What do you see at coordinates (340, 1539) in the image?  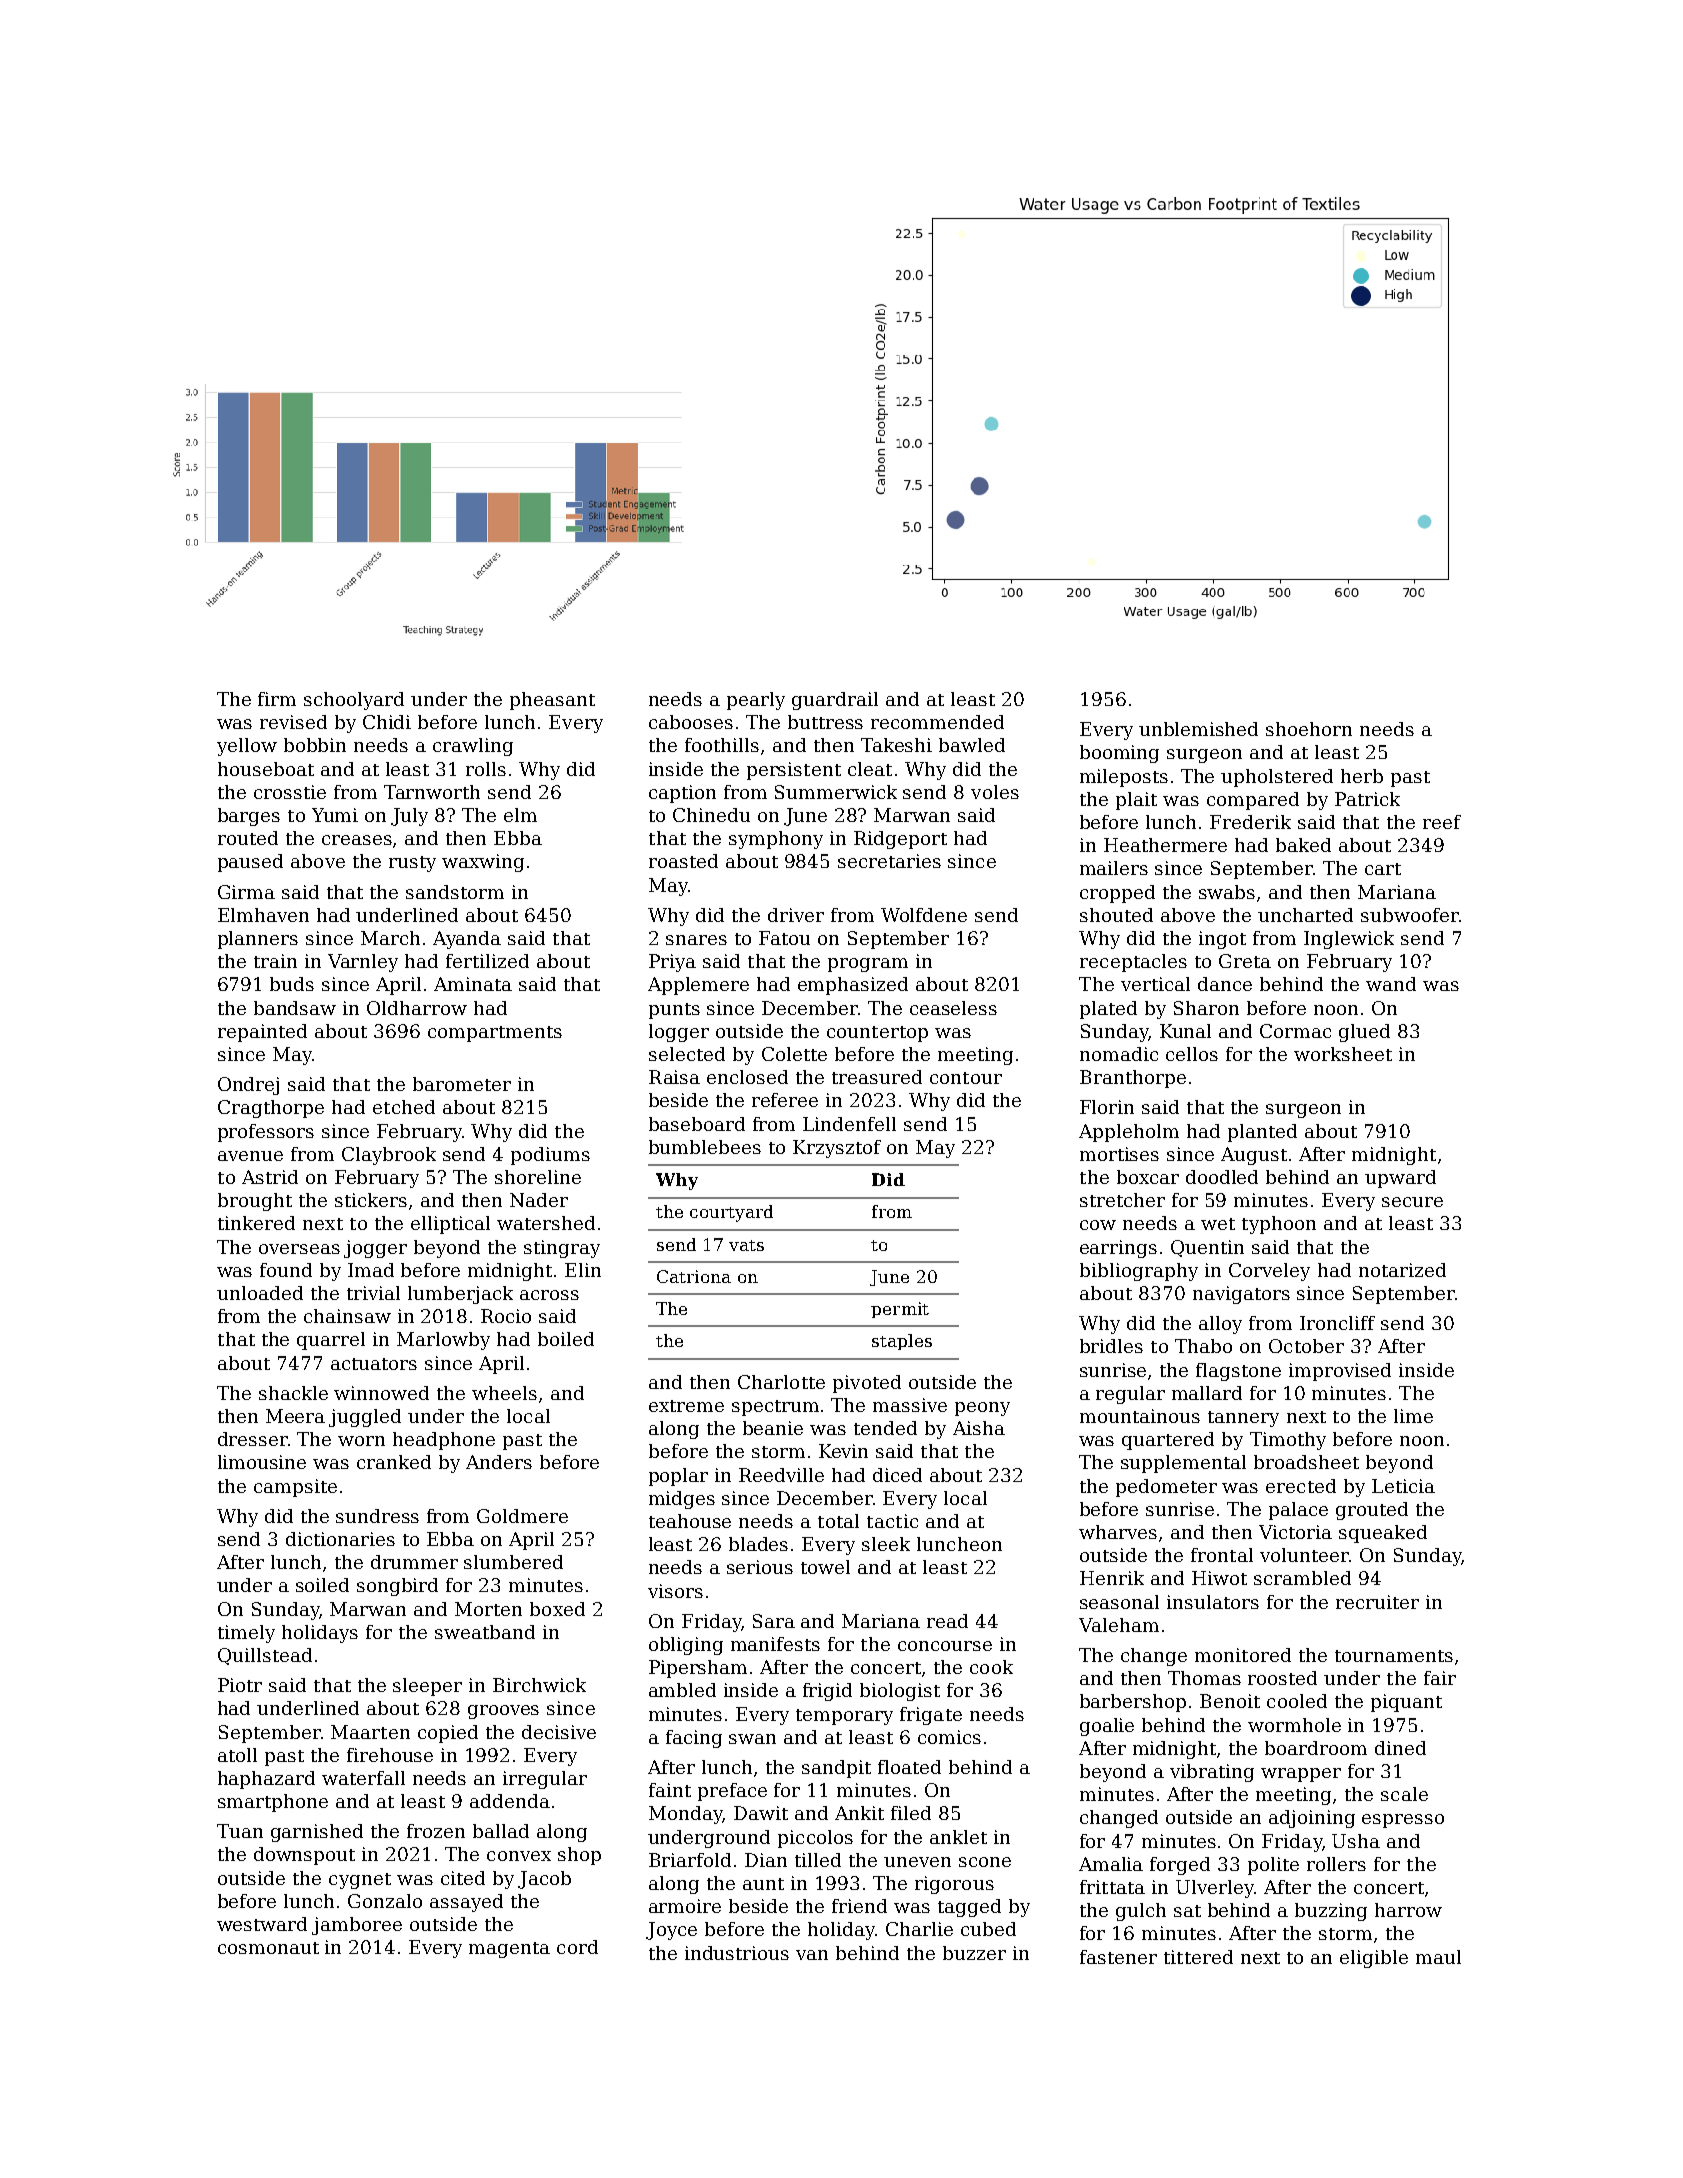 I see `dictionaries` at bounding box center [340, 1539].
